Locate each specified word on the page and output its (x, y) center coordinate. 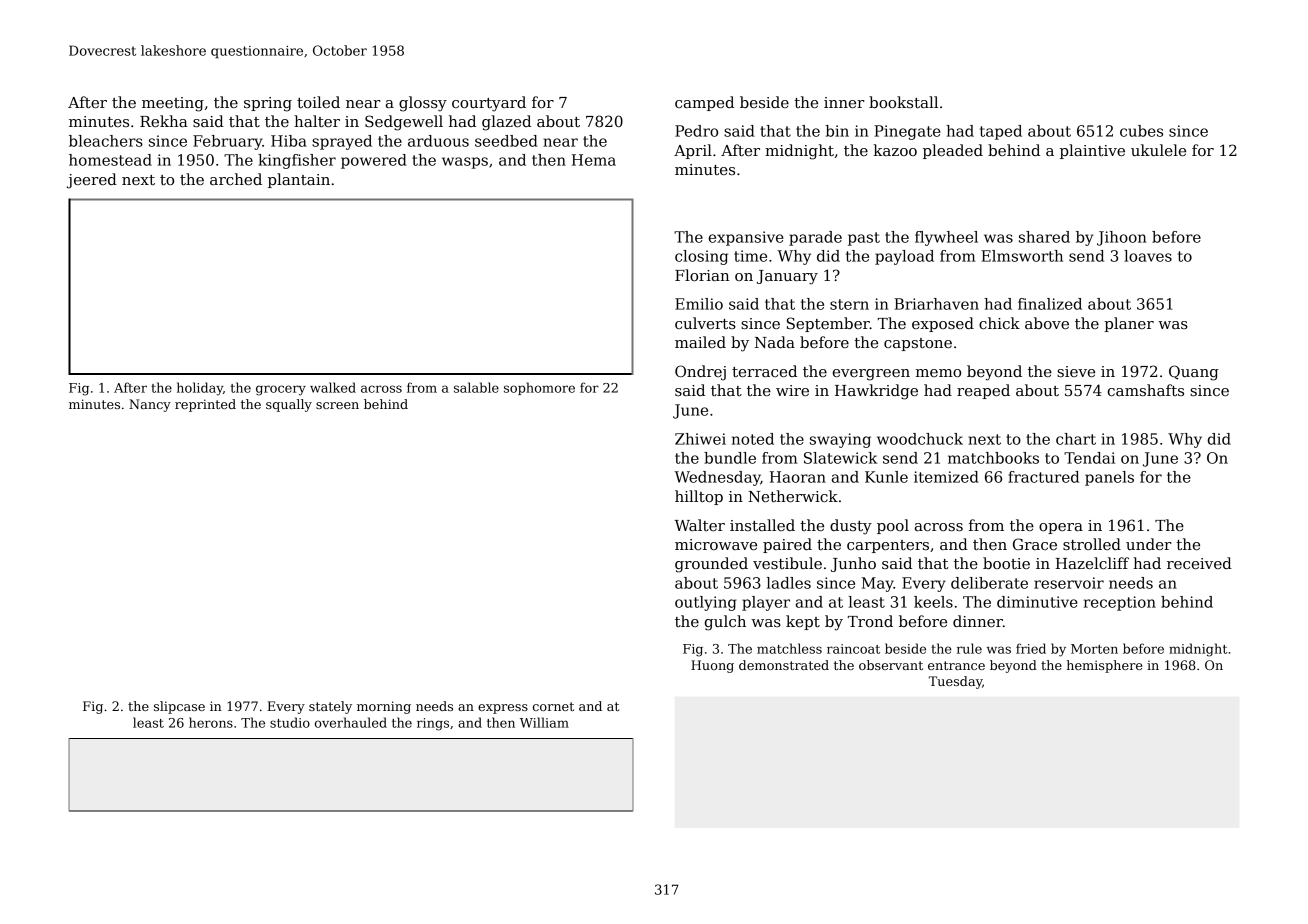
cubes (1141, 131)
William (544, 722)
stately (330, 707)
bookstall (903, 102)
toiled (318, 102)
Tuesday (955, 682)
